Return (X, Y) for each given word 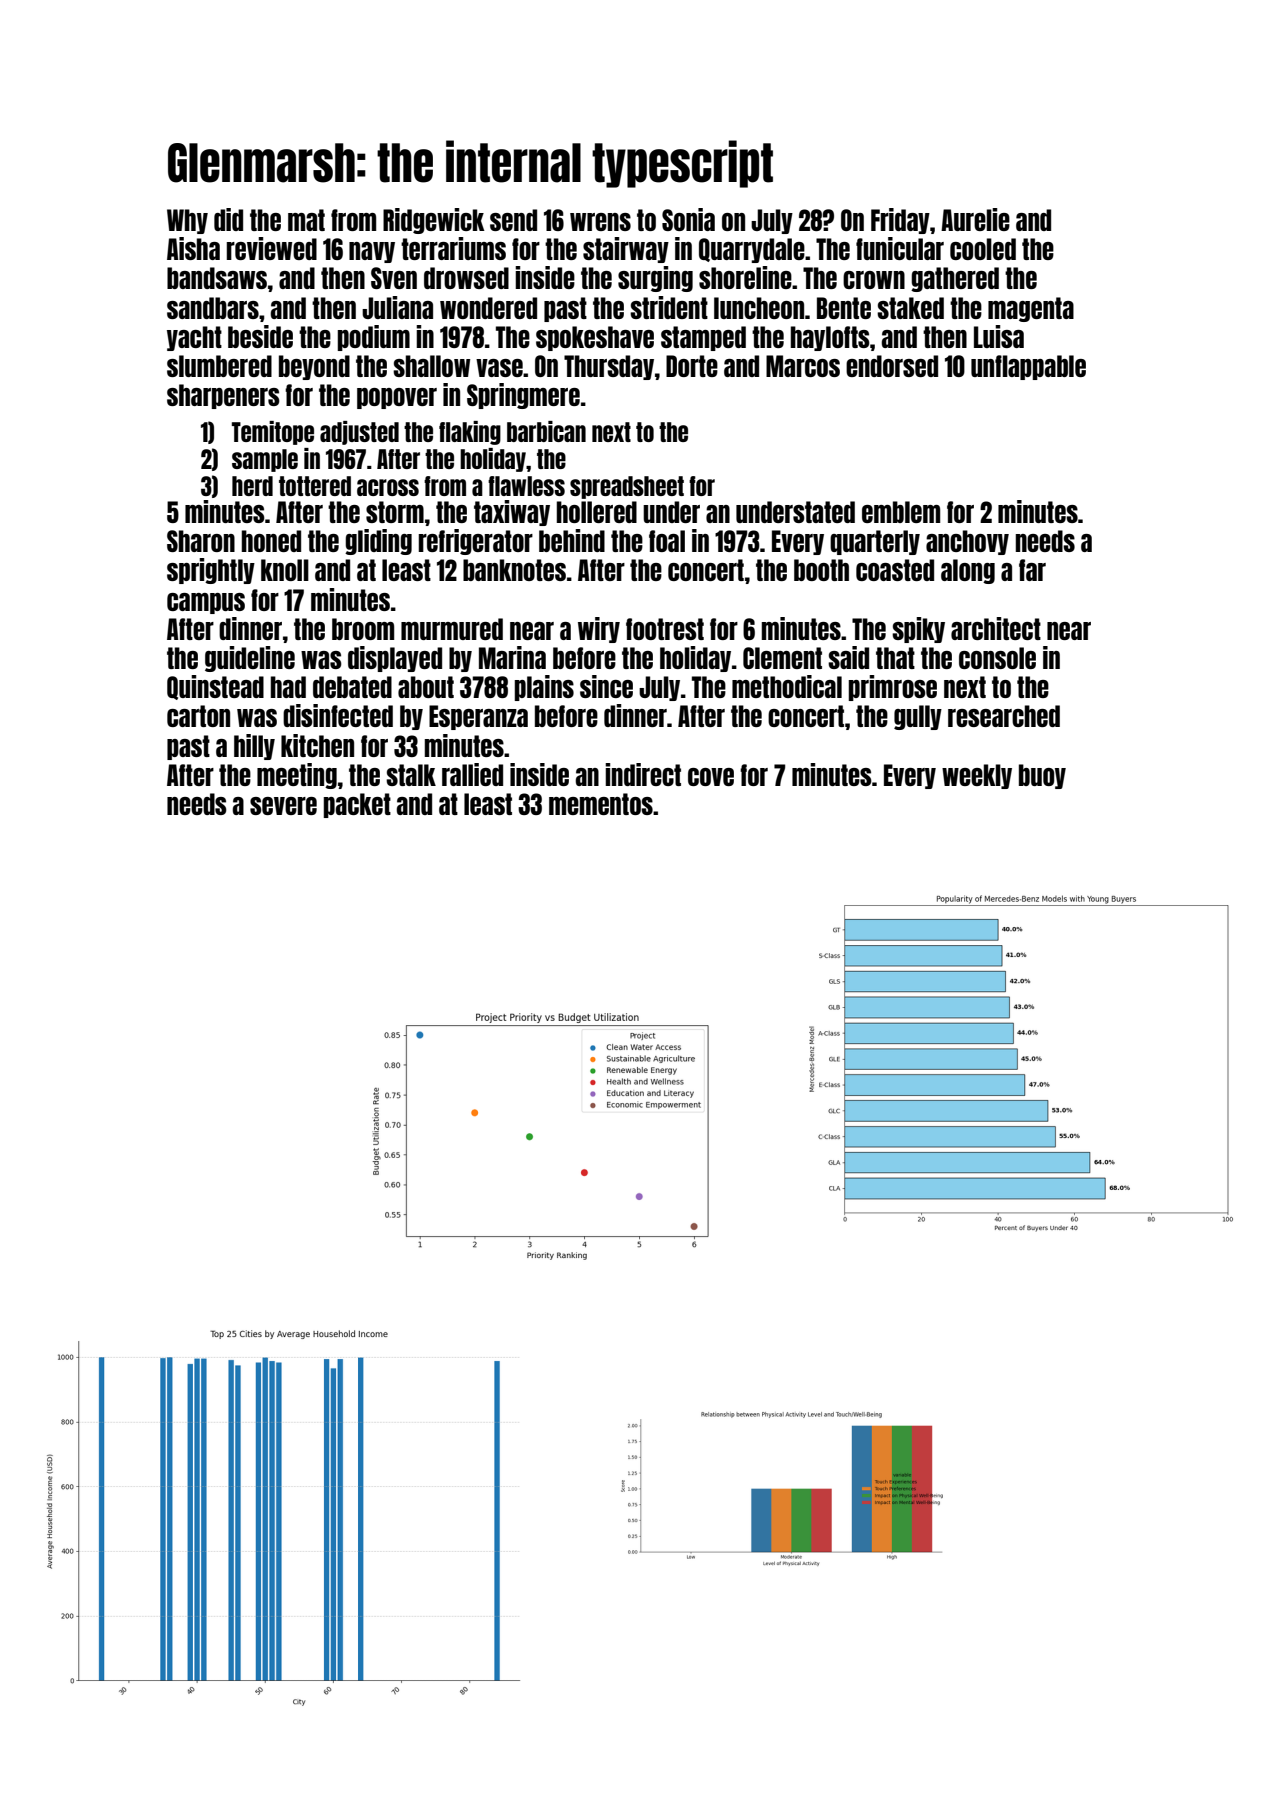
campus (206, 603)
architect (996, 628)
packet (357, 805)
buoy (1042, 776)
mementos (601, 804)
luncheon (759, 308)
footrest (665, 629)
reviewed (272, 248)
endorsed (892, 366)
